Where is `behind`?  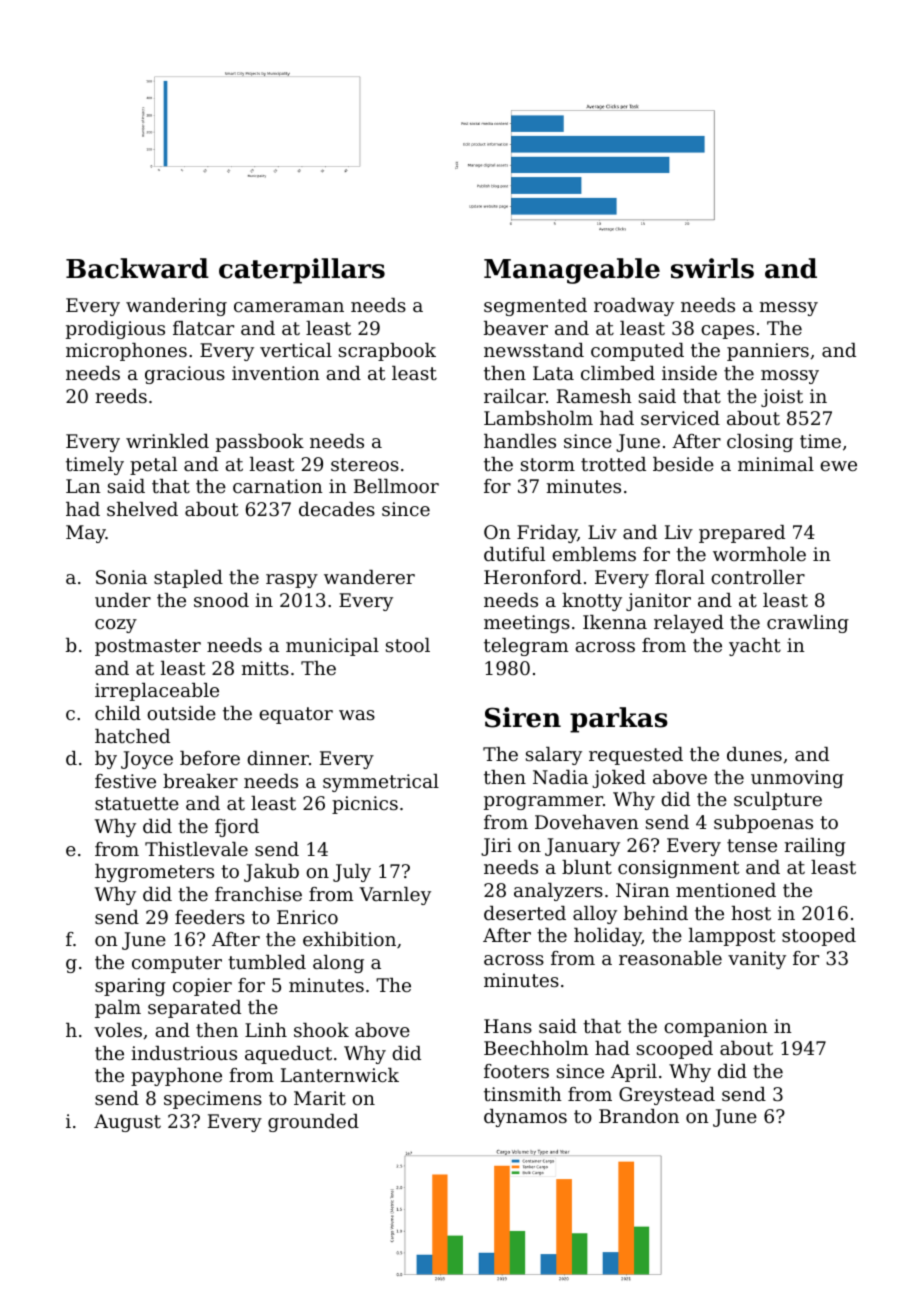
behind is located at coordinates (656, 913).
